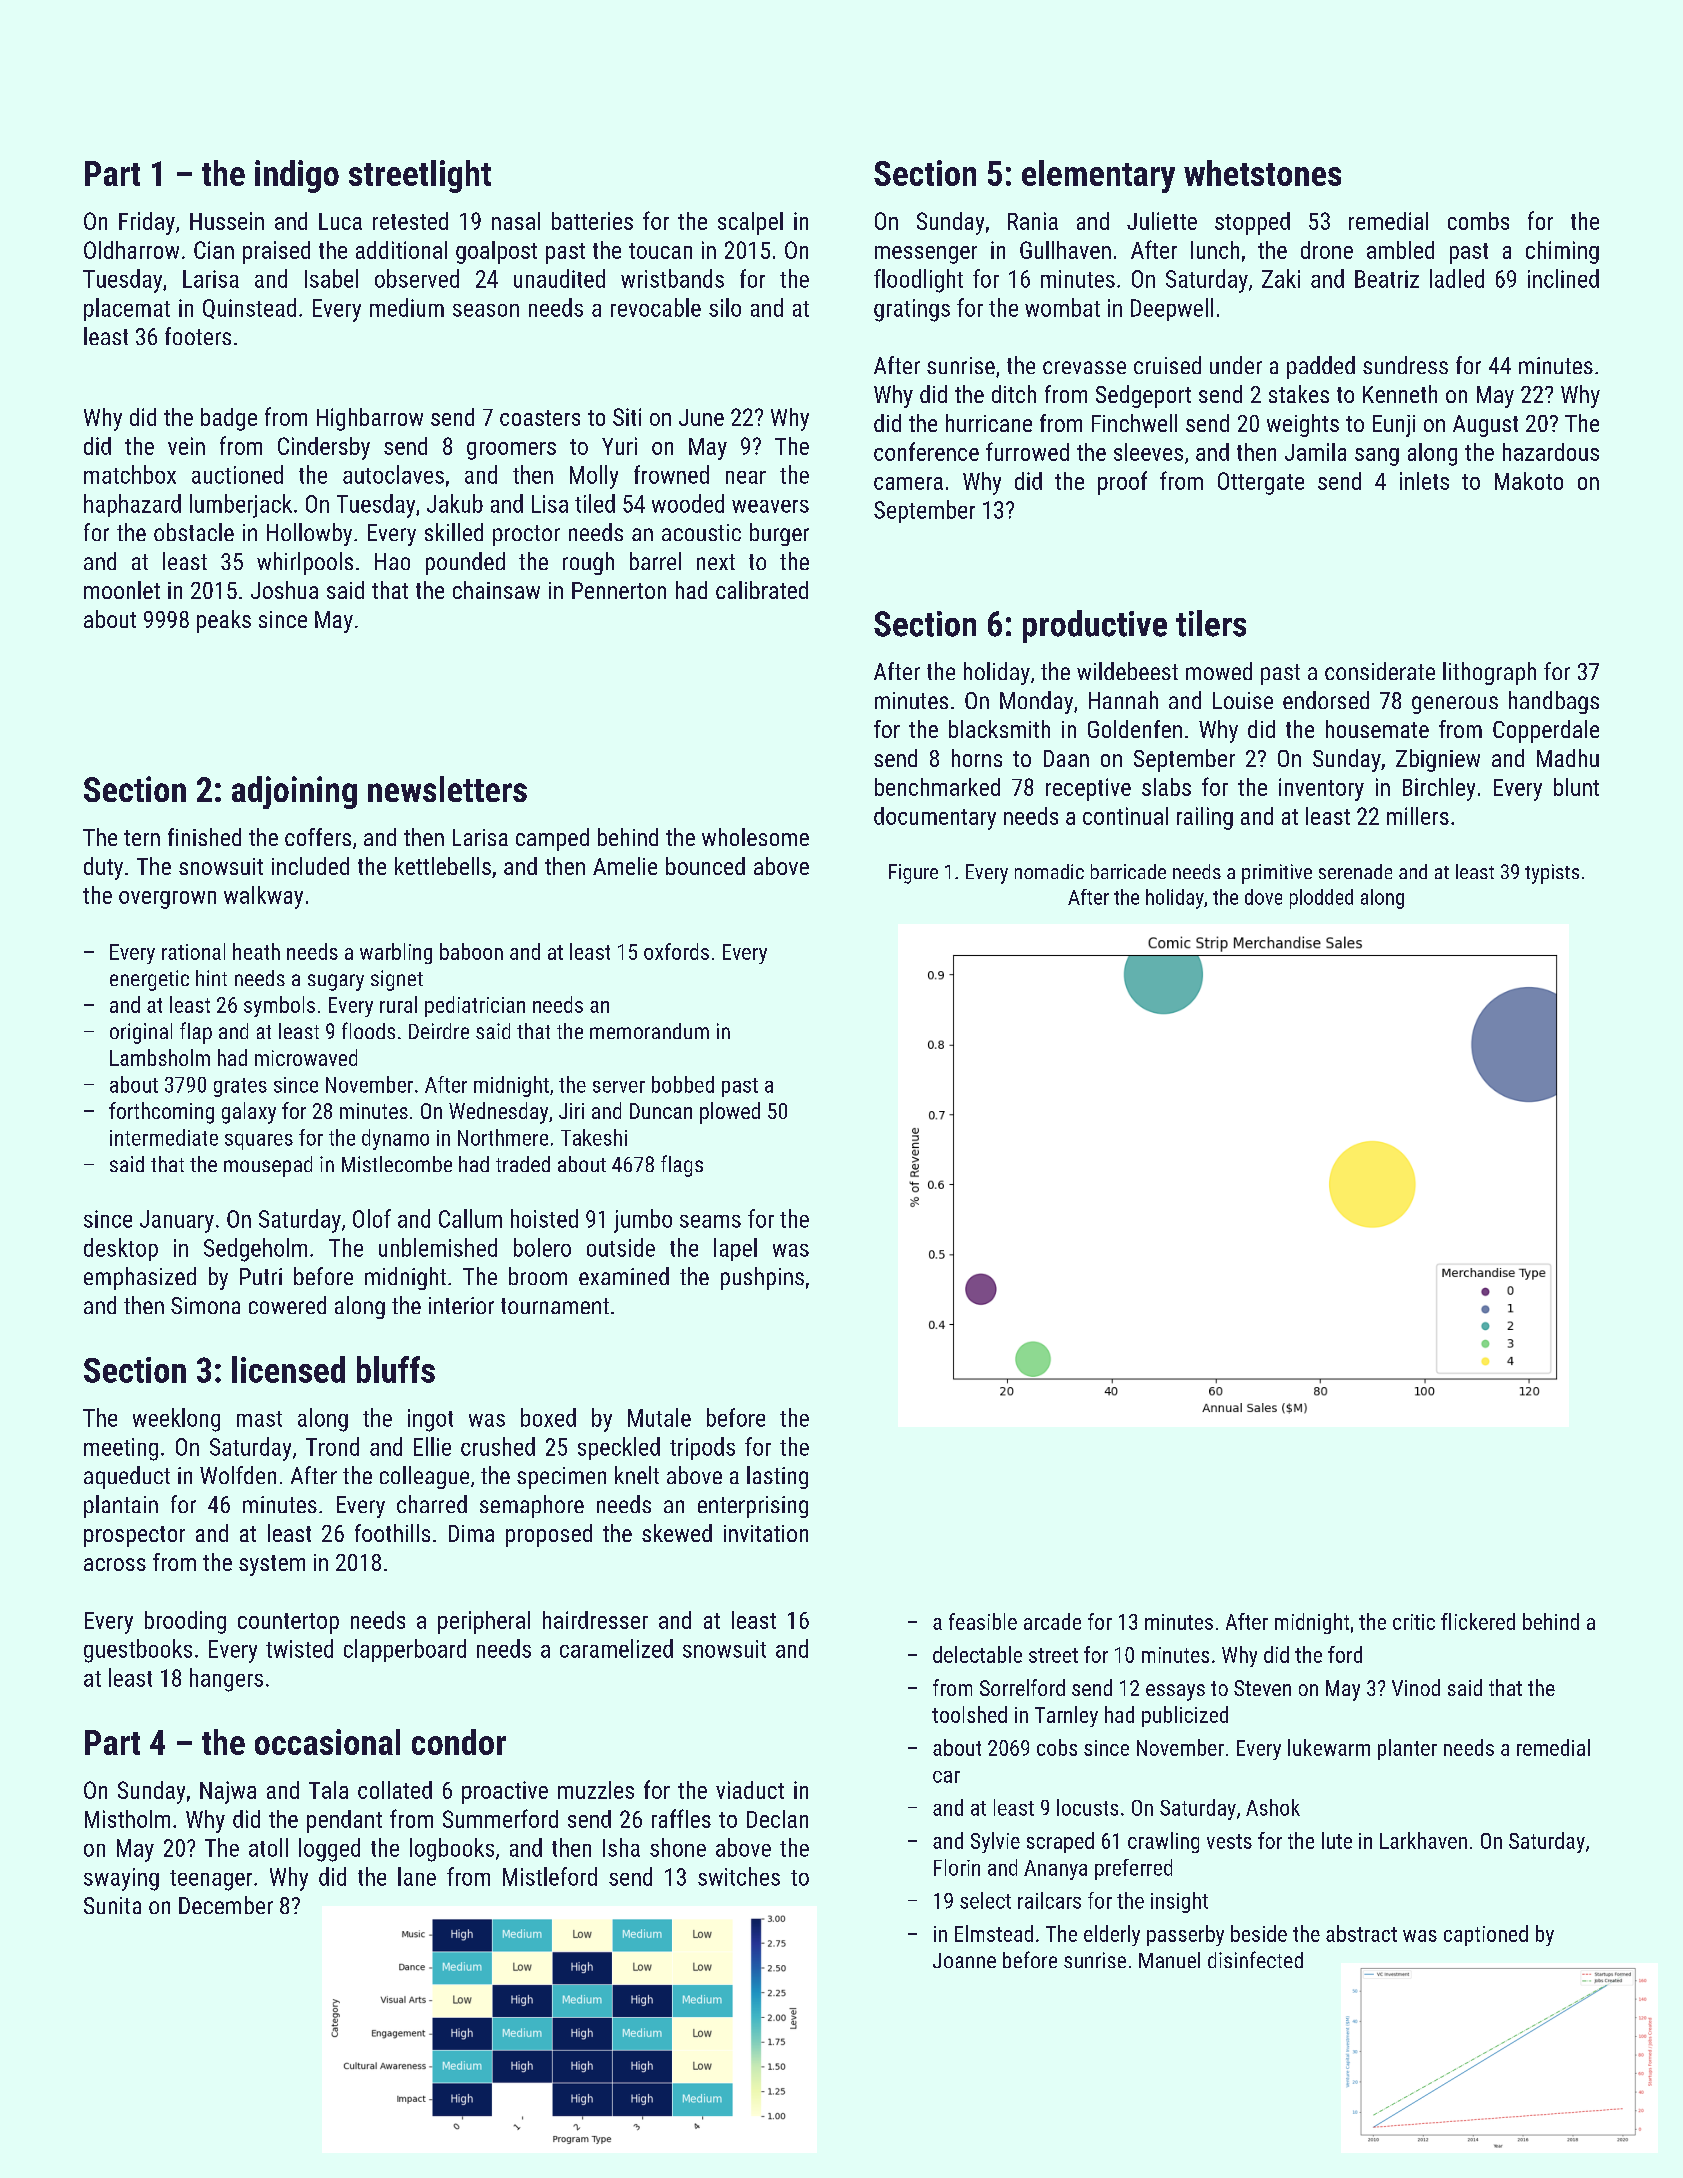  Describe the element at coordinates (417, 1876) in the screenshot. I see `lane` at that location.
